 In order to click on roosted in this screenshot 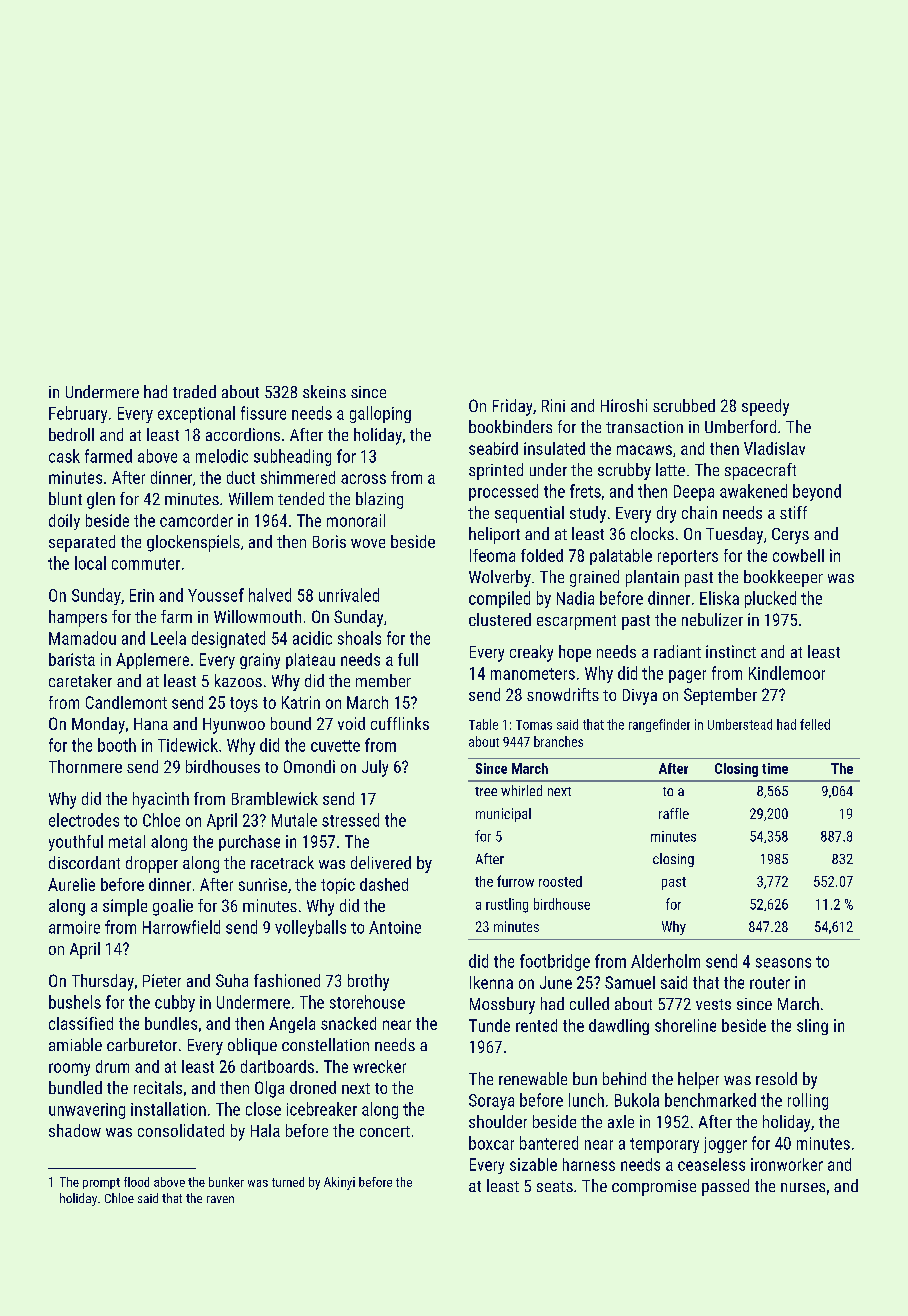, I will do `click(560, 881)`.
